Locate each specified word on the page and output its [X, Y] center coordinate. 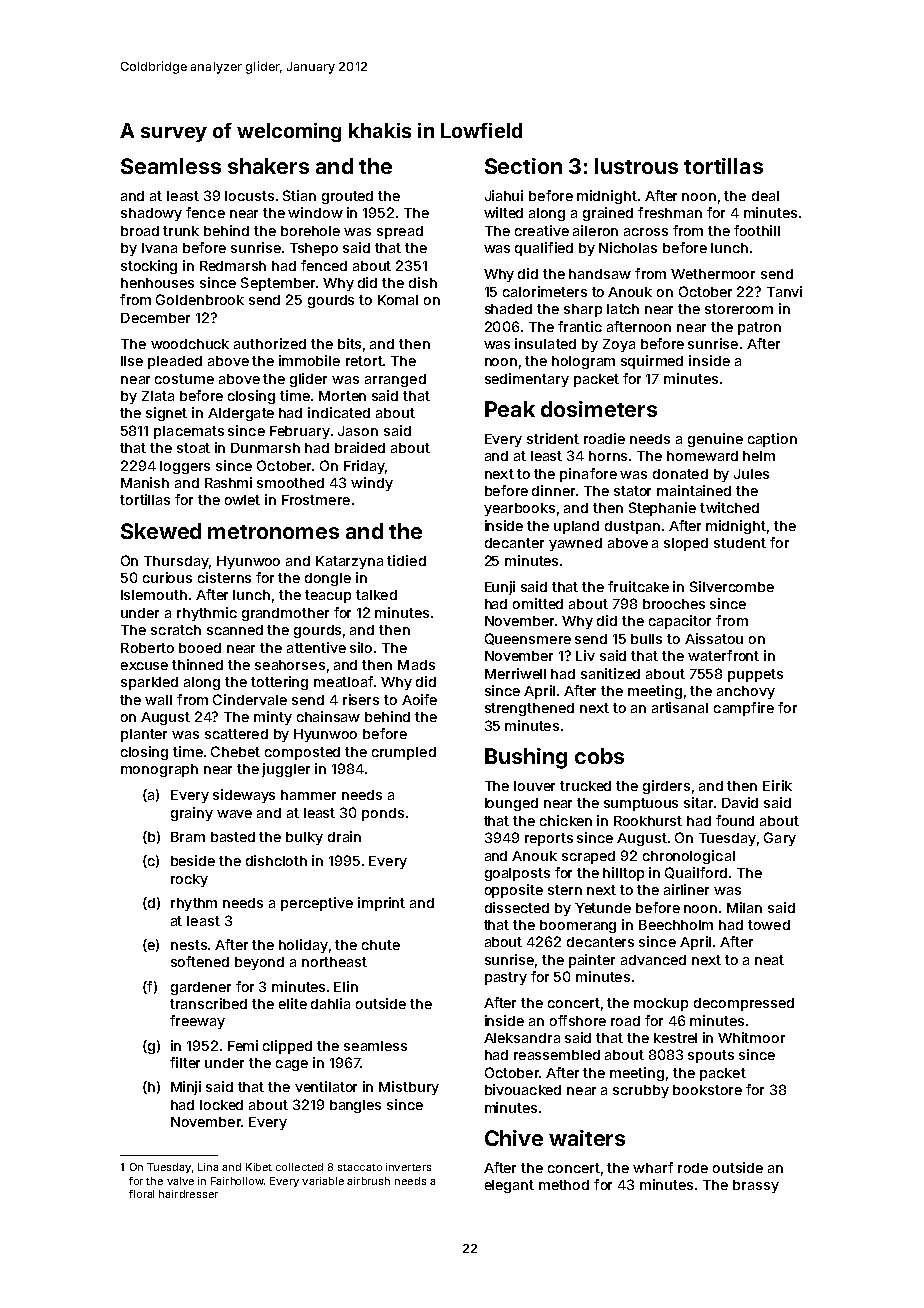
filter [185, 1062]
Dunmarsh [265, 448]
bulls [646, 639]
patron [759, 328]
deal [765, 196]
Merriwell [515, 673]
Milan [744, 907]
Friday [364, 467]
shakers [268, 166]
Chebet [235, 751]
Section [523, 166]
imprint [381, 904]
